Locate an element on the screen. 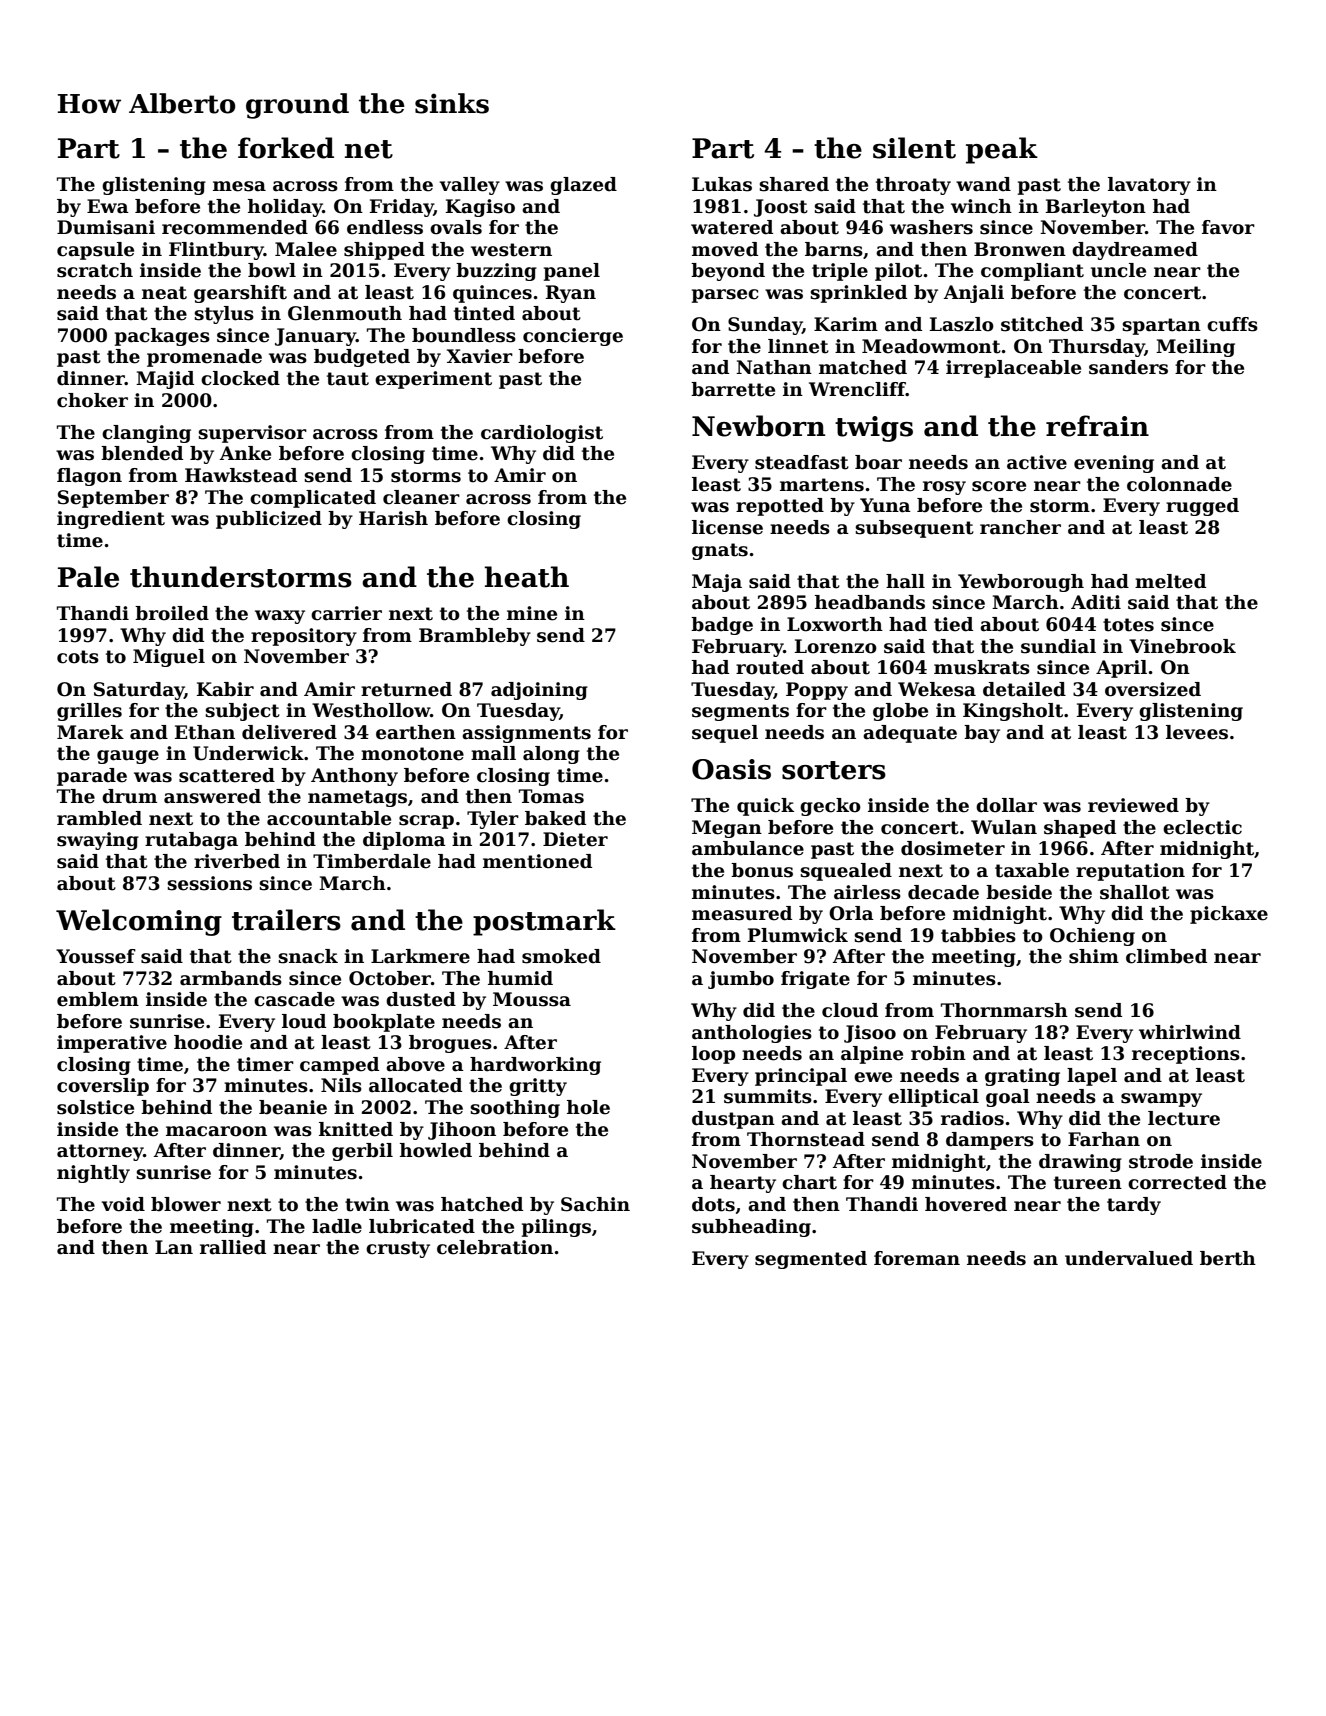  Dumisani is located at coordinates (106, 227).
